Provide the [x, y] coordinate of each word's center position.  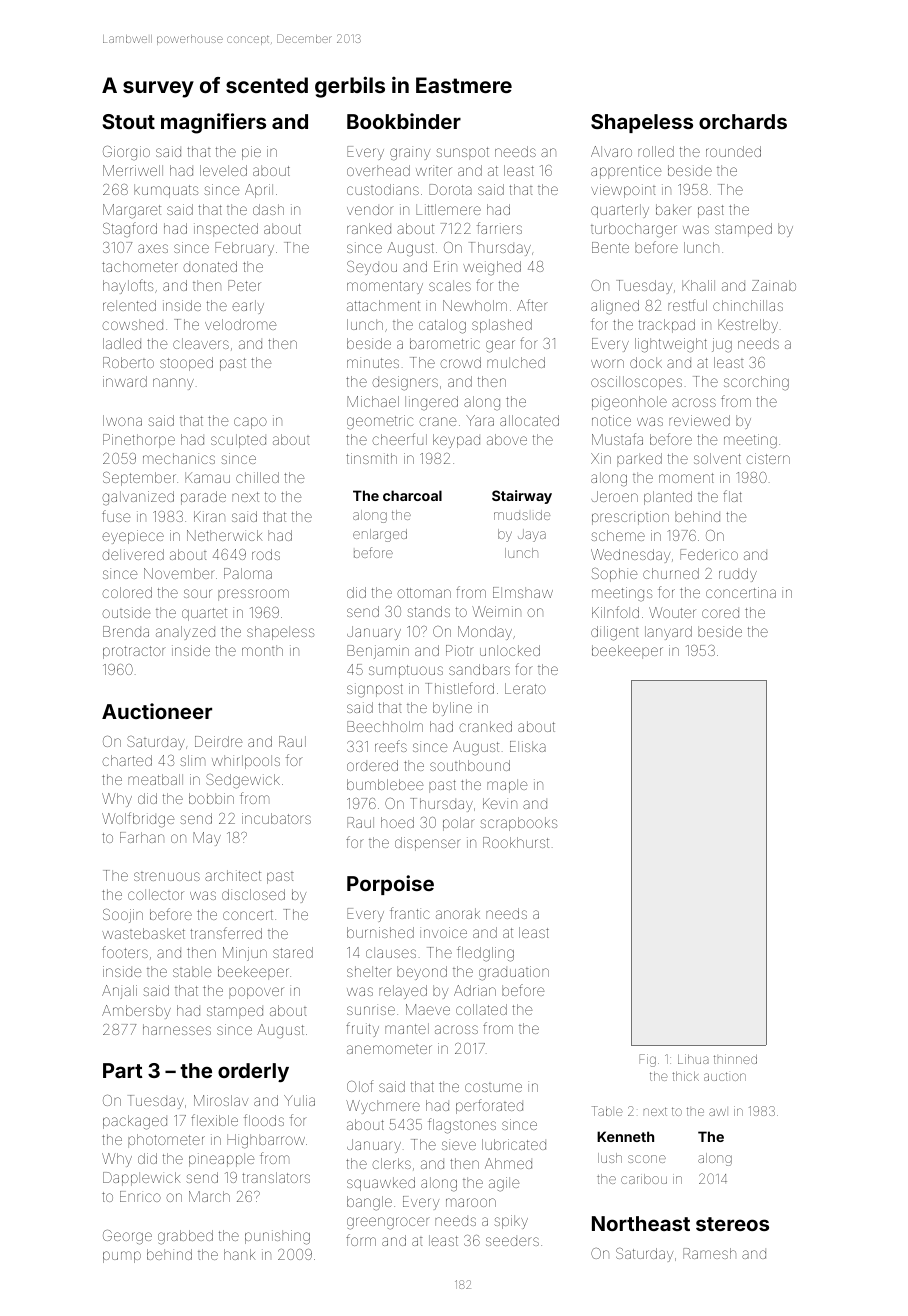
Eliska [528, 746]
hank [239, 1254]
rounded [733, 151]
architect [233, 875]
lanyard [668, 633]
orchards [743, 121]
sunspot [462, 153]
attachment [383, 305]
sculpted [238, 441]
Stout [128, 121]
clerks [391, 1163]
